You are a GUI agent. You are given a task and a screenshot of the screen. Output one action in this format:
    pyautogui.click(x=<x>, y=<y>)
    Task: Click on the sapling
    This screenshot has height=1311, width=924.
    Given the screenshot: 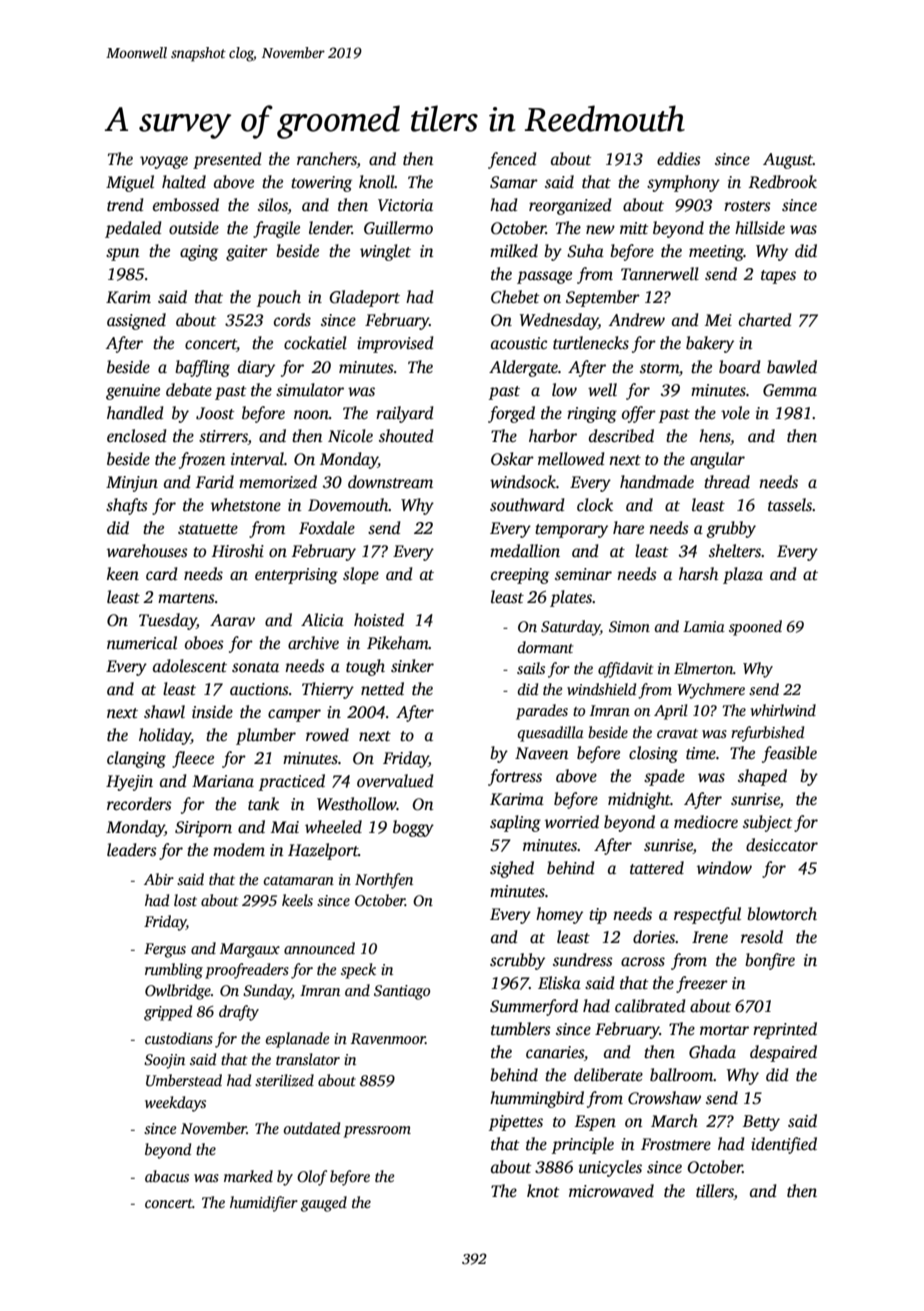 What is the action you would take?
    pyautogui.click(x=515, y=823)
